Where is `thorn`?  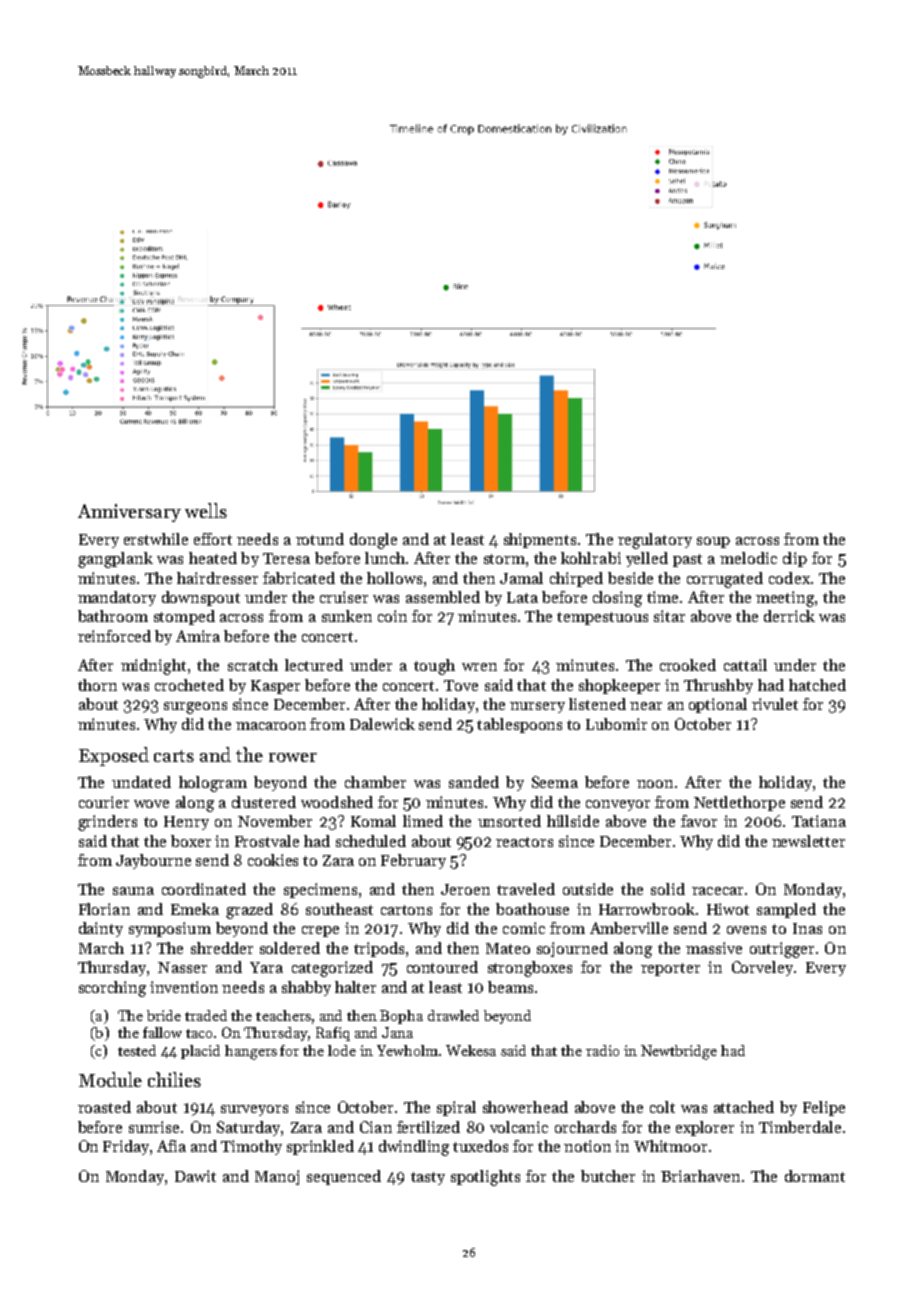 thorn is located at coordinates (97, 685).
